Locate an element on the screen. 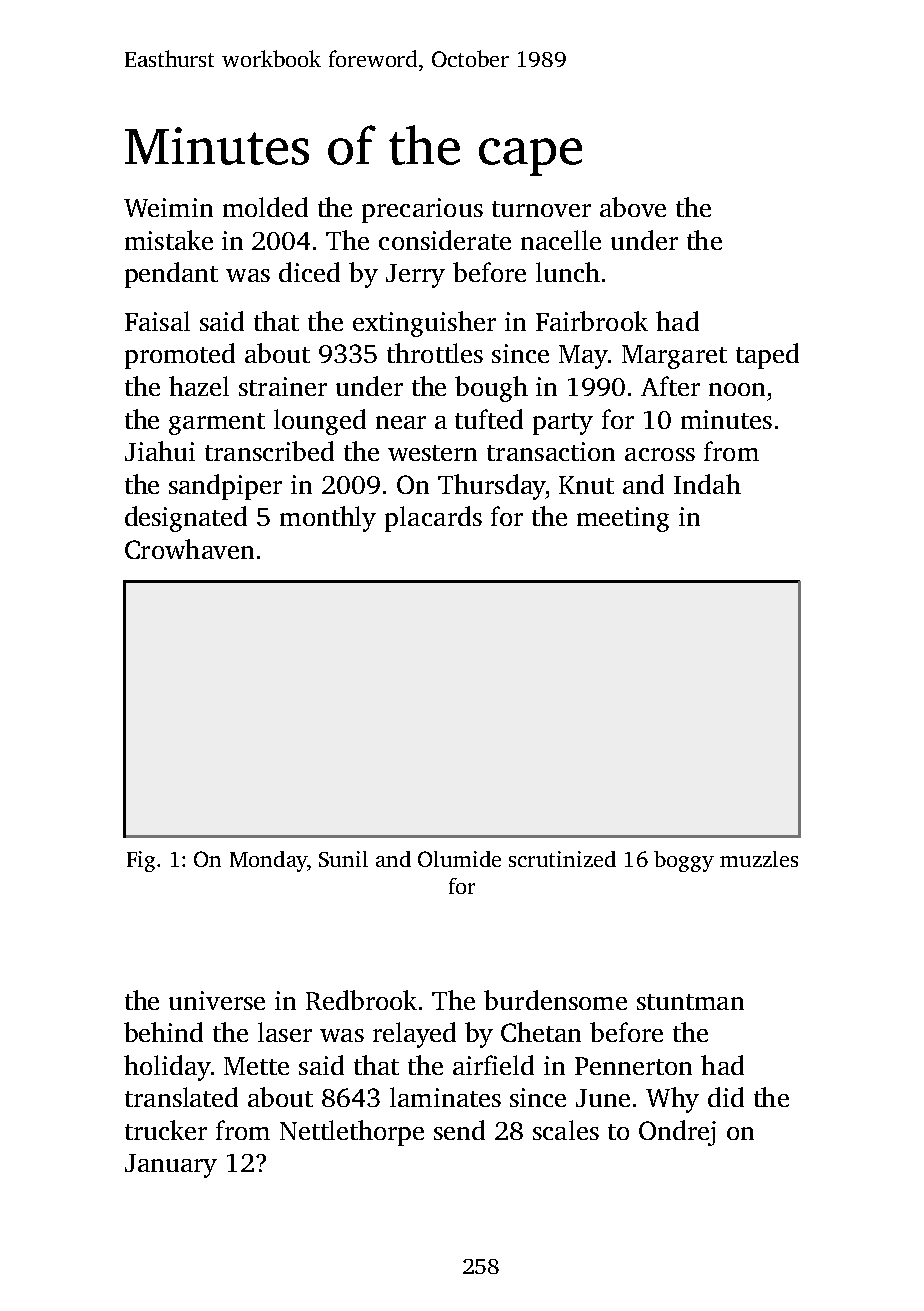  extinguisher is located at coordinates (424, 324).
